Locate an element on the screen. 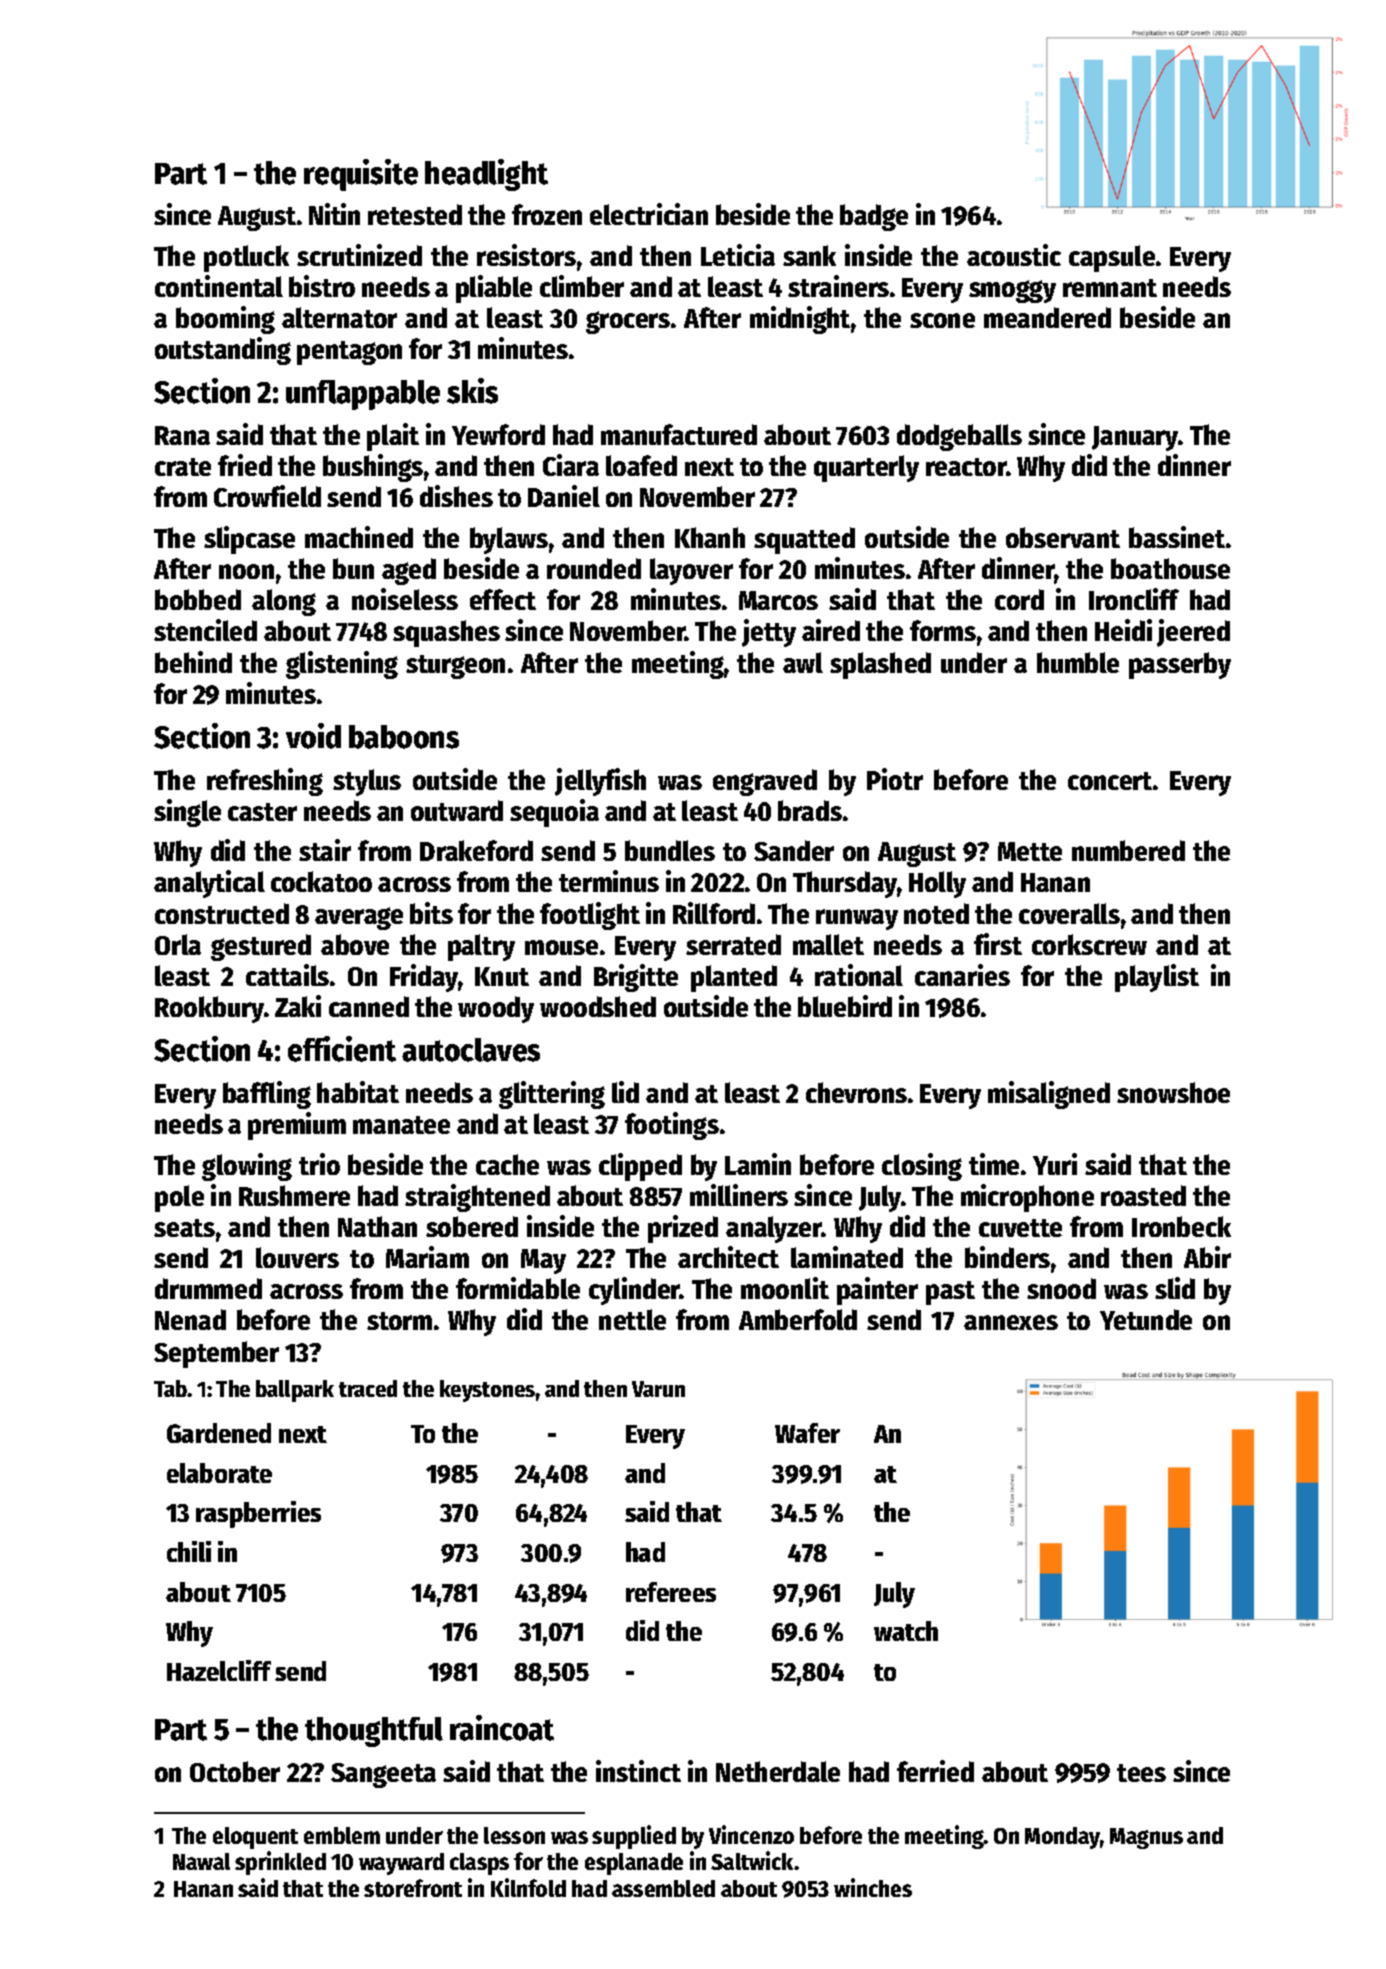 The height and width of the screenshot is (1969, 1386). plait is located at coordinates (393, 437).
